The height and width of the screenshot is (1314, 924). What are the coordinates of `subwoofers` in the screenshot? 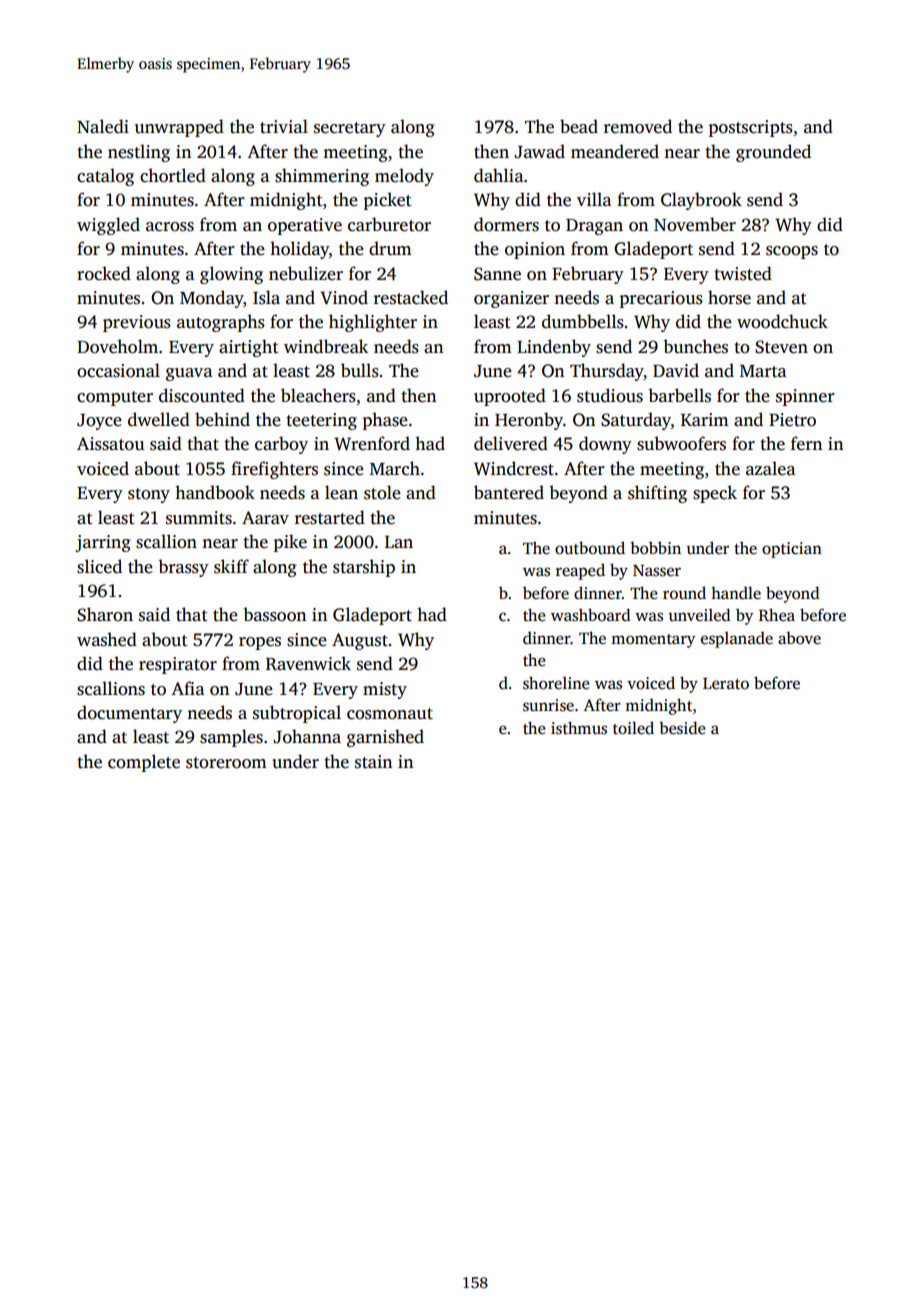 It's located at (681, 443).
